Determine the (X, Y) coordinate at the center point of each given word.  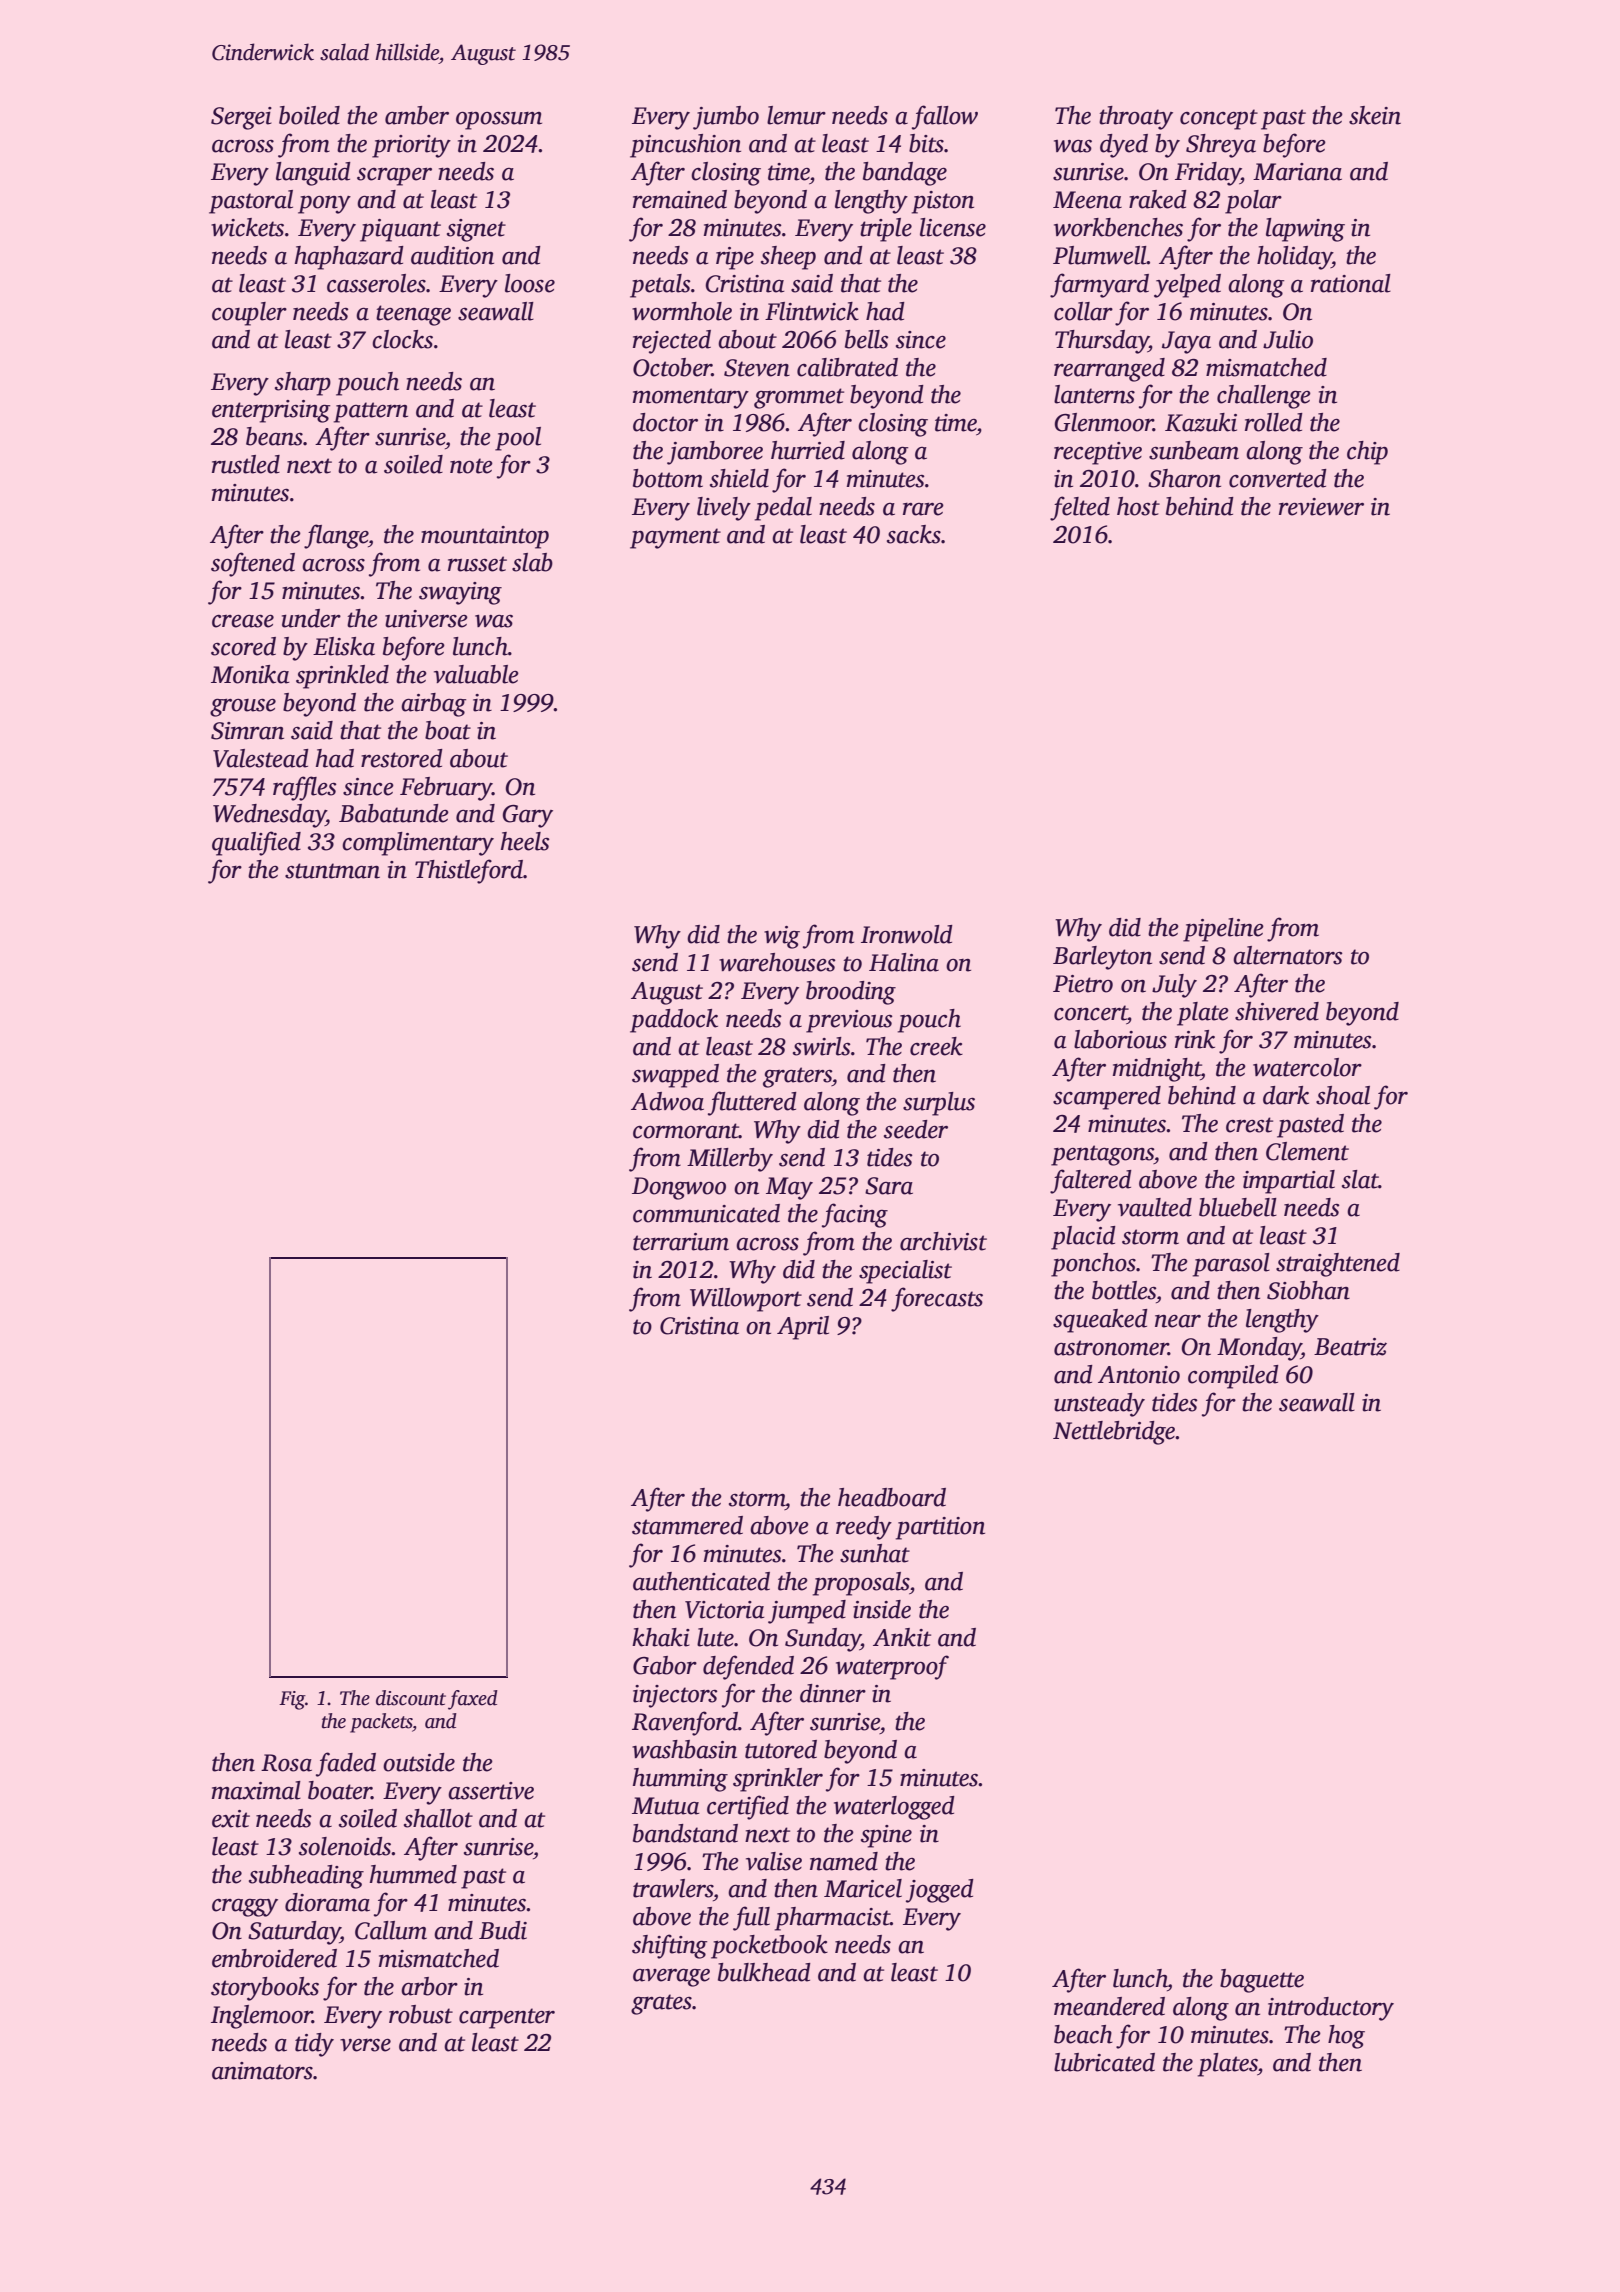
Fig (292, 1700)
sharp (303, 384)
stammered (687, 1525)
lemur (796, 115)
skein (1375, 115)
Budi (503, 1930)
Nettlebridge (1114, 1433)
